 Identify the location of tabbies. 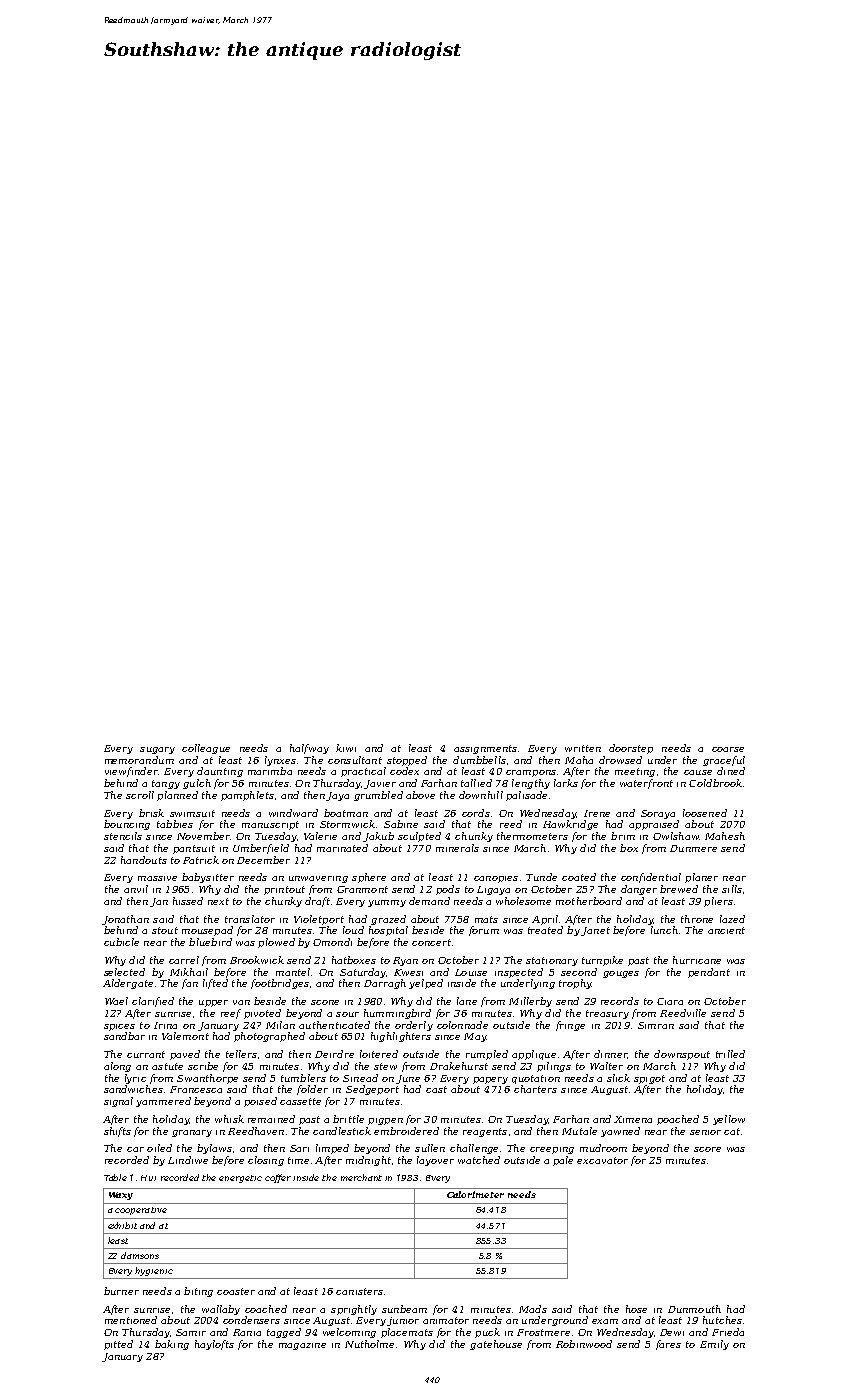
(175, 824).
